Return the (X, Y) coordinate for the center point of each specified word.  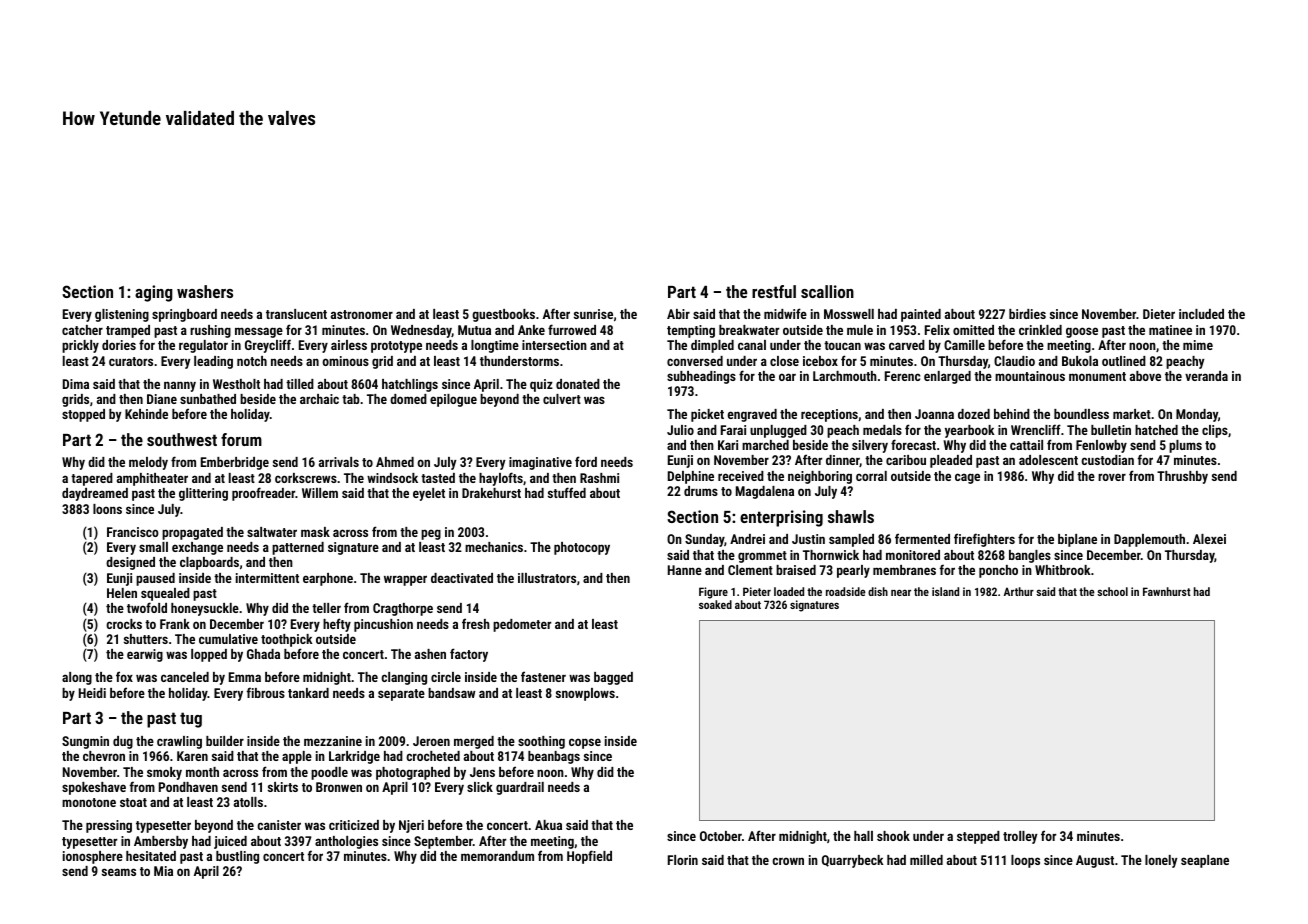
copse (585, 743)
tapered (92, 479)
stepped (978, 837)
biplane (1077, 540)
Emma (245, 677)
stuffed (567, 492)
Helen (122, 593)
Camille (964, 345)
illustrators (547, 578)
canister (279, 825)
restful (774, 291)
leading (213, 362)
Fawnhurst (1167, 591)
